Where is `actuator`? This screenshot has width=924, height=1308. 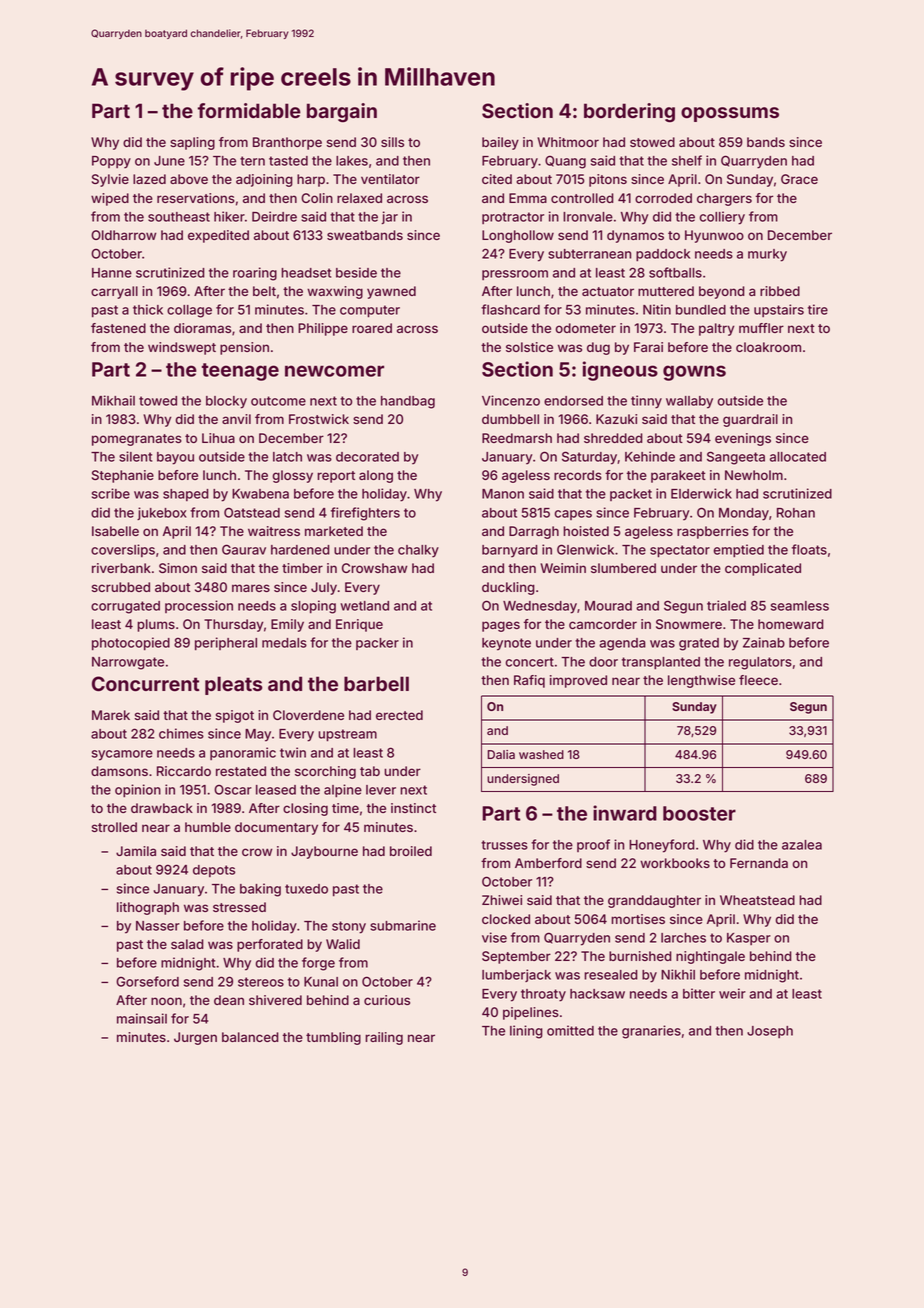
actuator is located at coordinates (608, 291).
